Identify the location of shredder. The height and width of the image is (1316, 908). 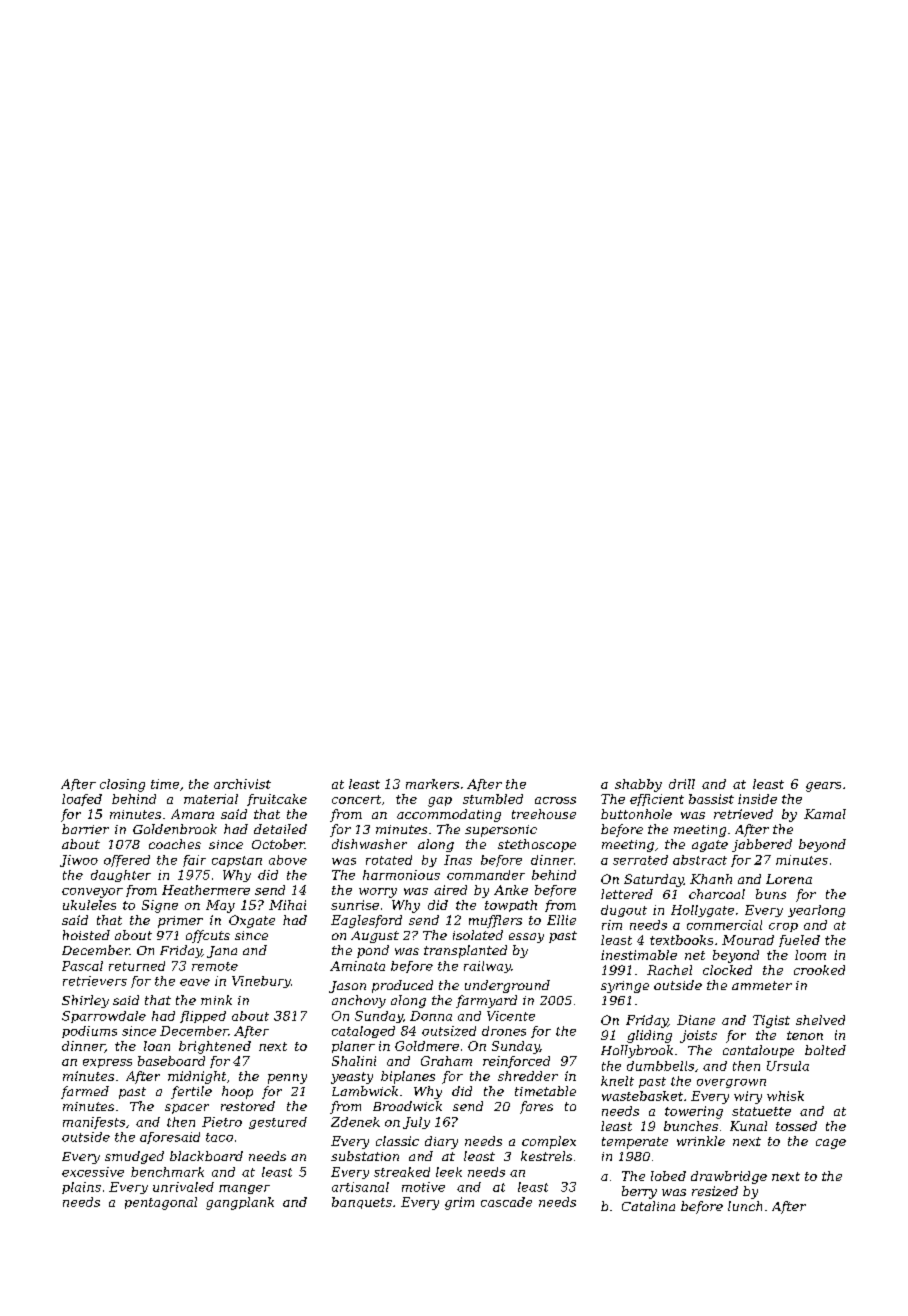
(528, 1076).
